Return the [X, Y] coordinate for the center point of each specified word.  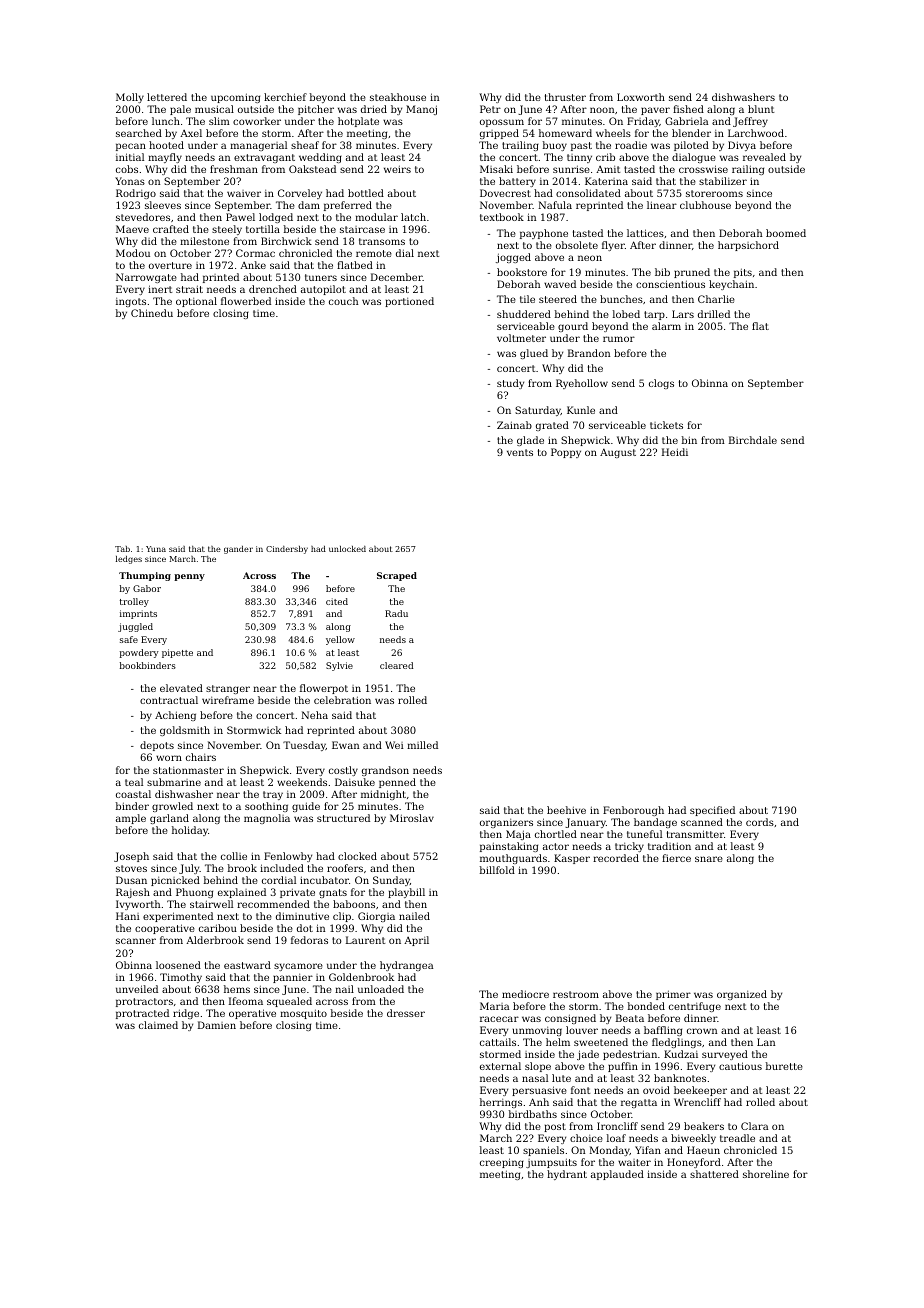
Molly [130, 98]
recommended [273, 904]
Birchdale [753, 440]
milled [422, 745]
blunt [761, 109]
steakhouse [398, 97]
